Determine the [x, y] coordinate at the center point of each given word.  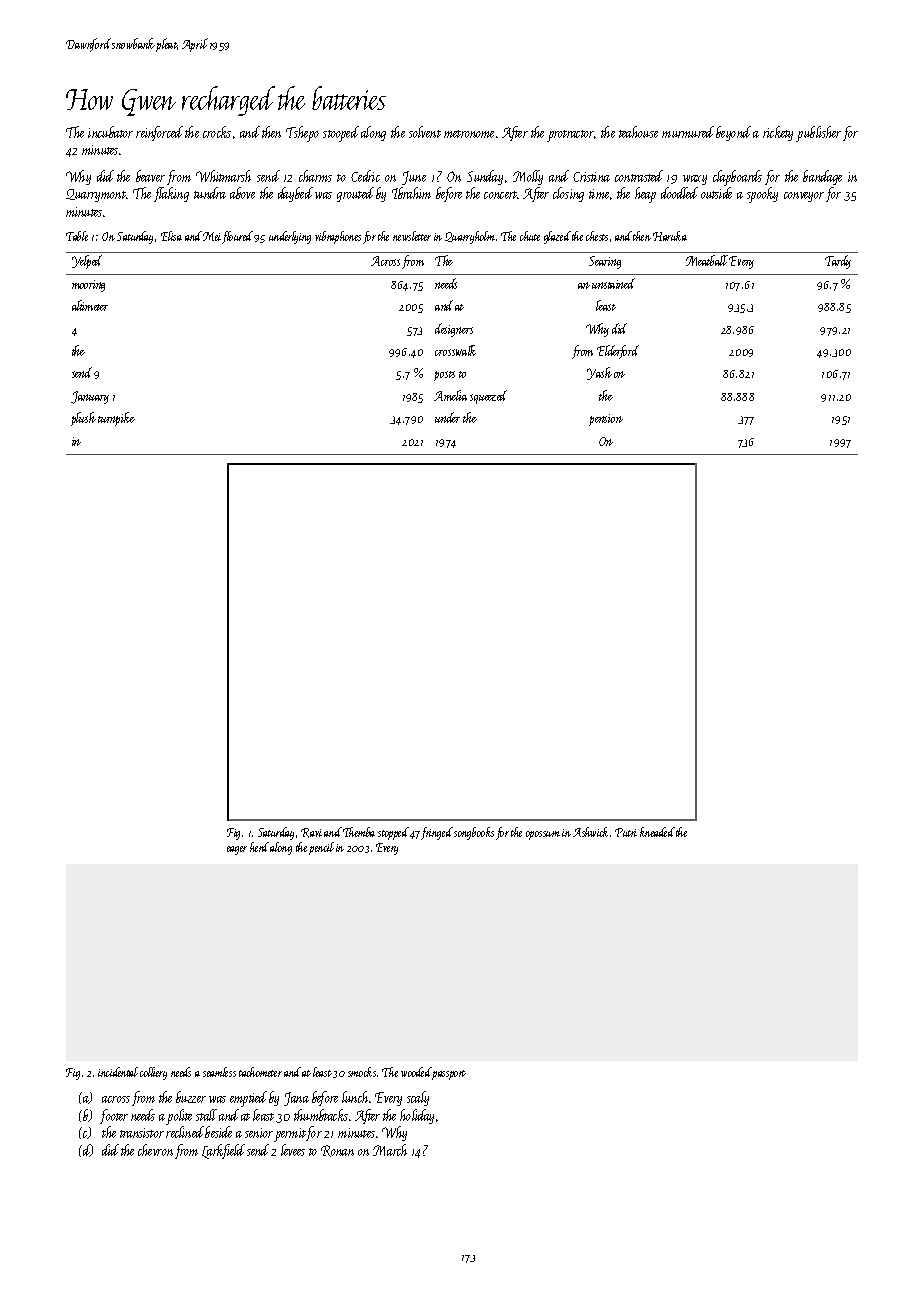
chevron [155, 1150]
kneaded [657, 832]
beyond [733, 133]
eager [237, 850]
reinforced [159, 133]
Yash [599, 373]
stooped [341, 134]
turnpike [116, 419]
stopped [393, 833]
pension [606, 420]
